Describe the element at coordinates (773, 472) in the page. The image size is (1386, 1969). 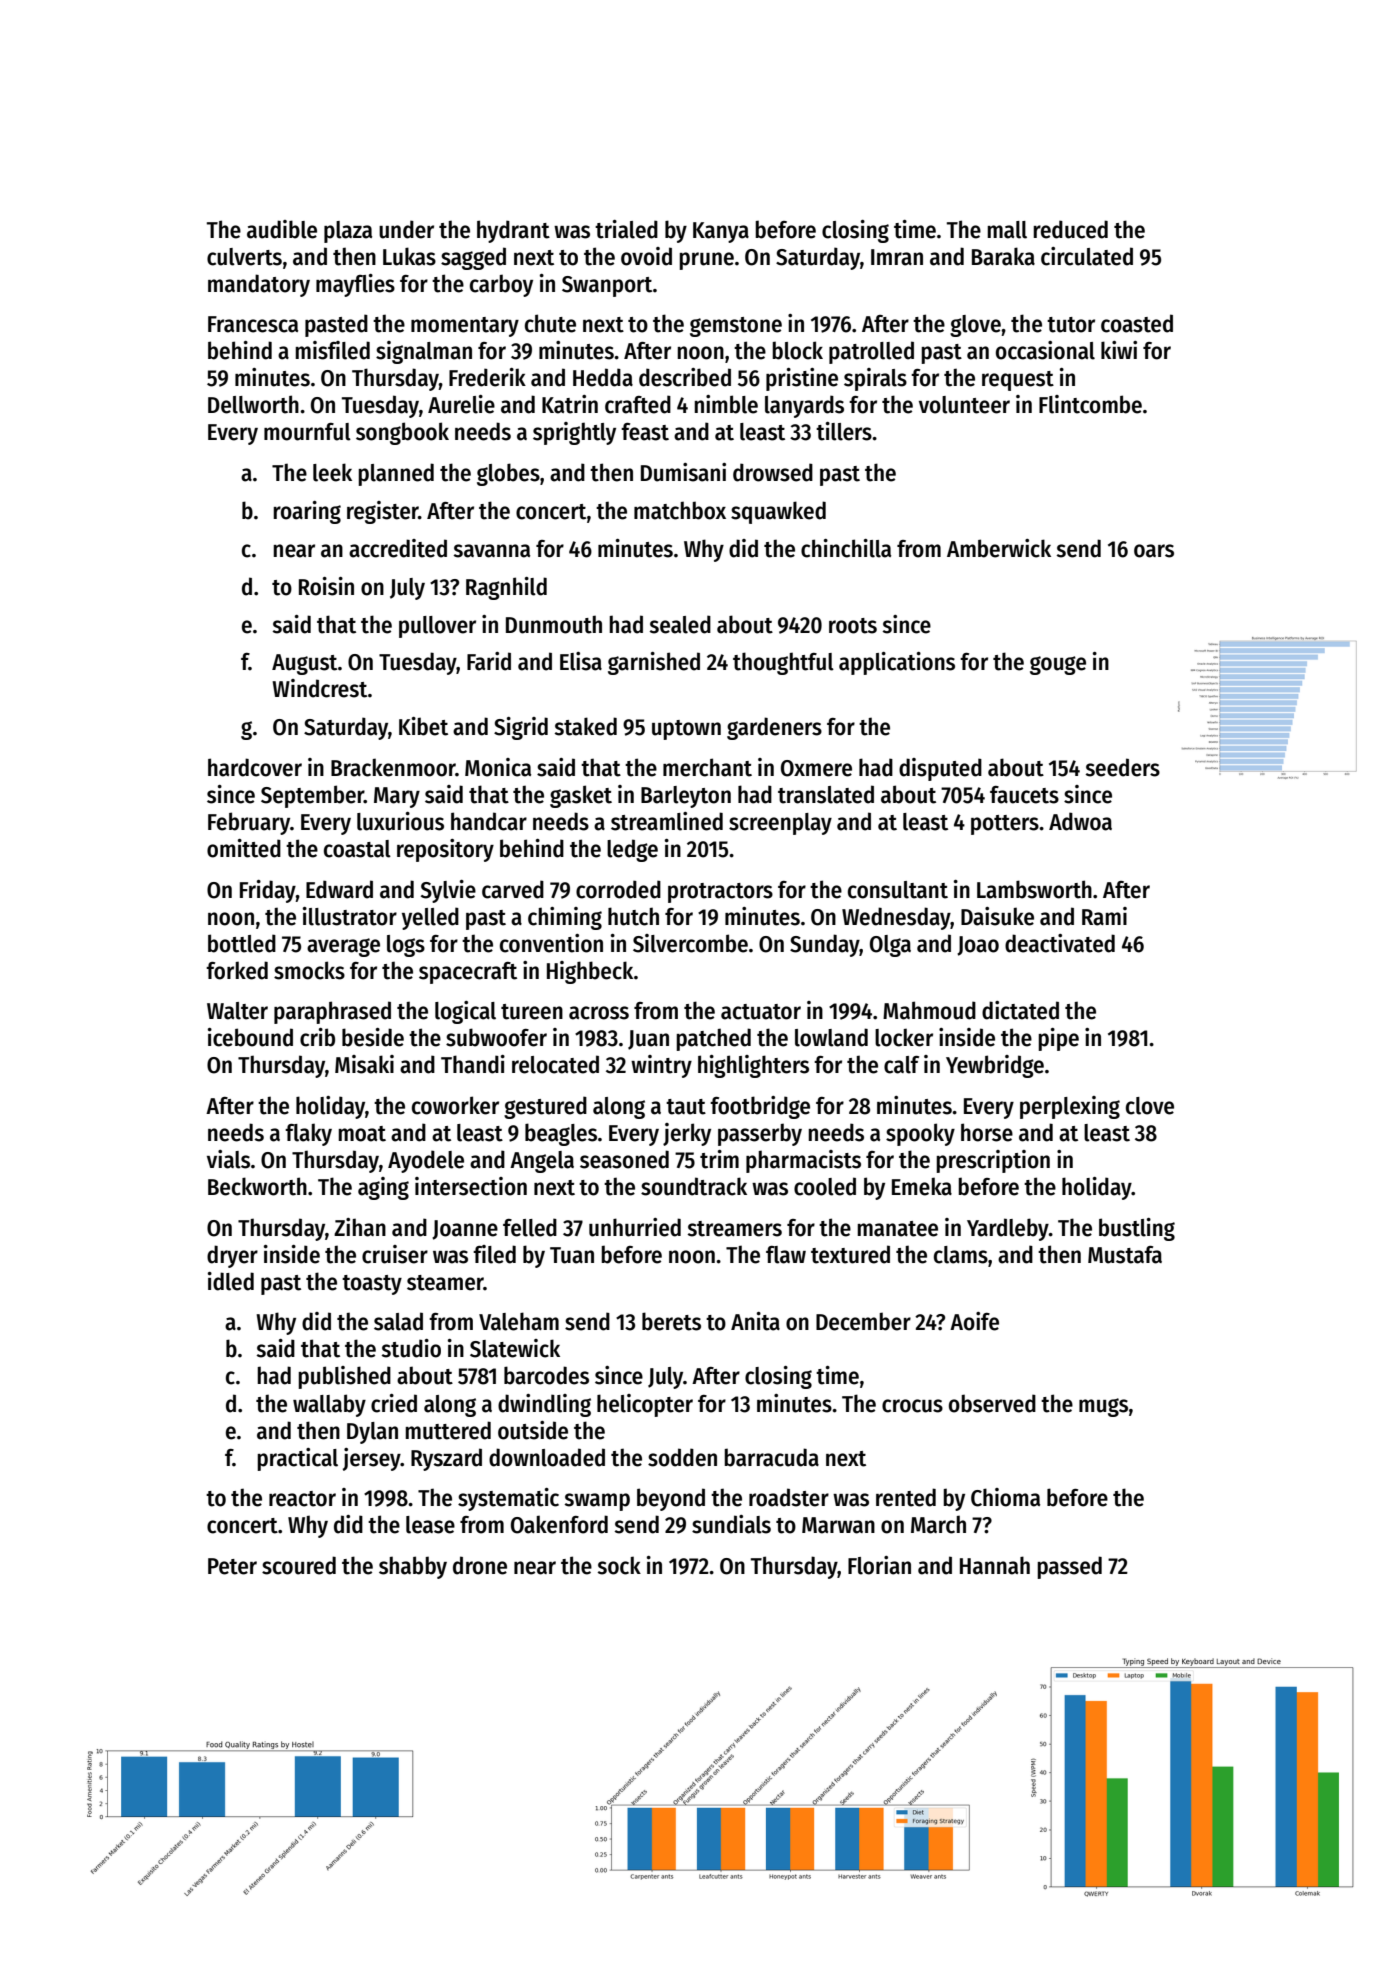
I see `drowsed` at that location.
